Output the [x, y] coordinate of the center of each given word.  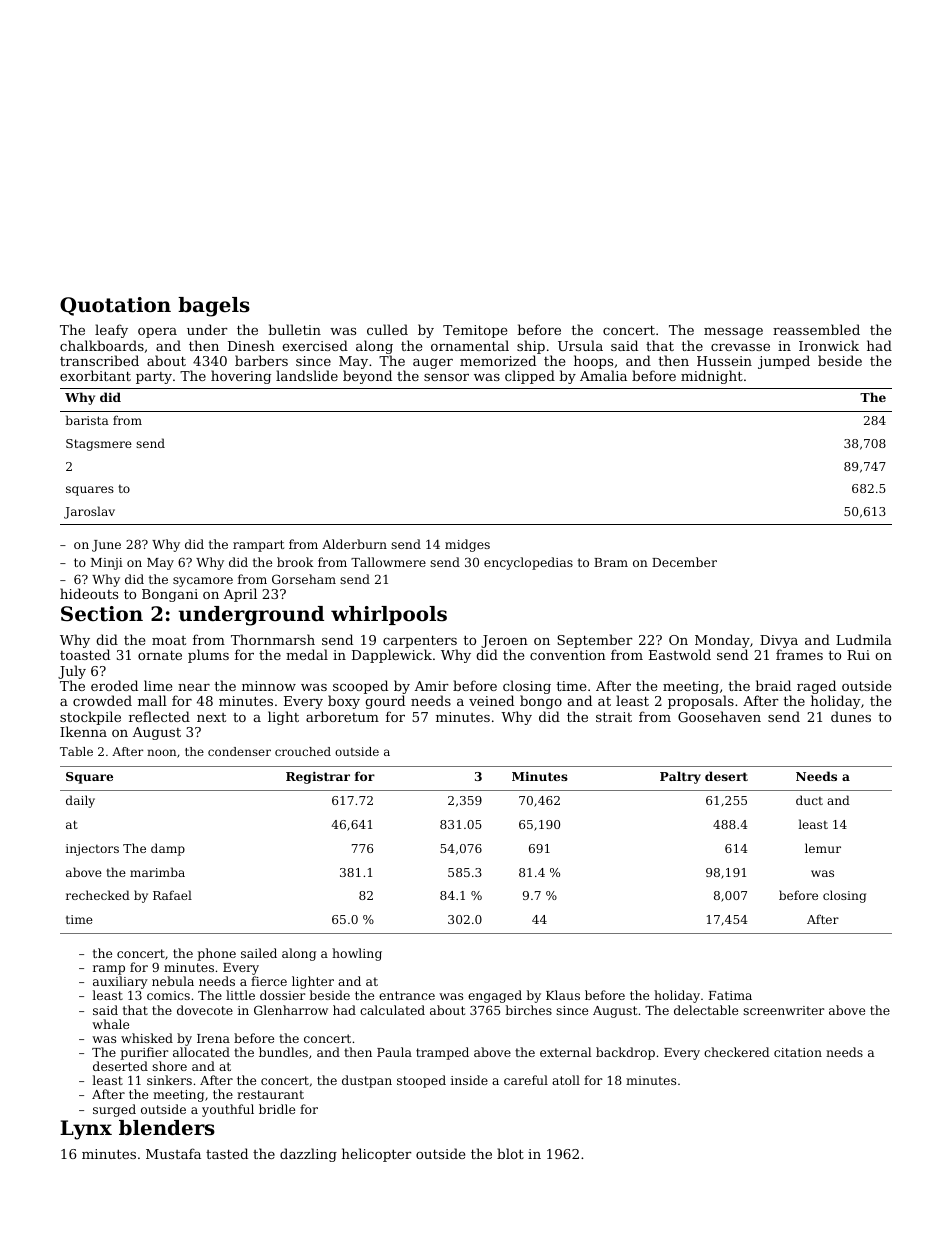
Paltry [680, 777]
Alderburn [354, 544]
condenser [239, 751]
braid [773, 685]
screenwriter [783, 1010]
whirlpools [389, 615]
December [684, 562]
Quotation [115, 306]
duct [809, 800]
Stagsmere [99, 445]
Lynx [86, 1130]
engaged [495, 996]
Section [102, 614]
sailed [259, 953]
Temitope [475, 331]
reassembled [816, 329]
